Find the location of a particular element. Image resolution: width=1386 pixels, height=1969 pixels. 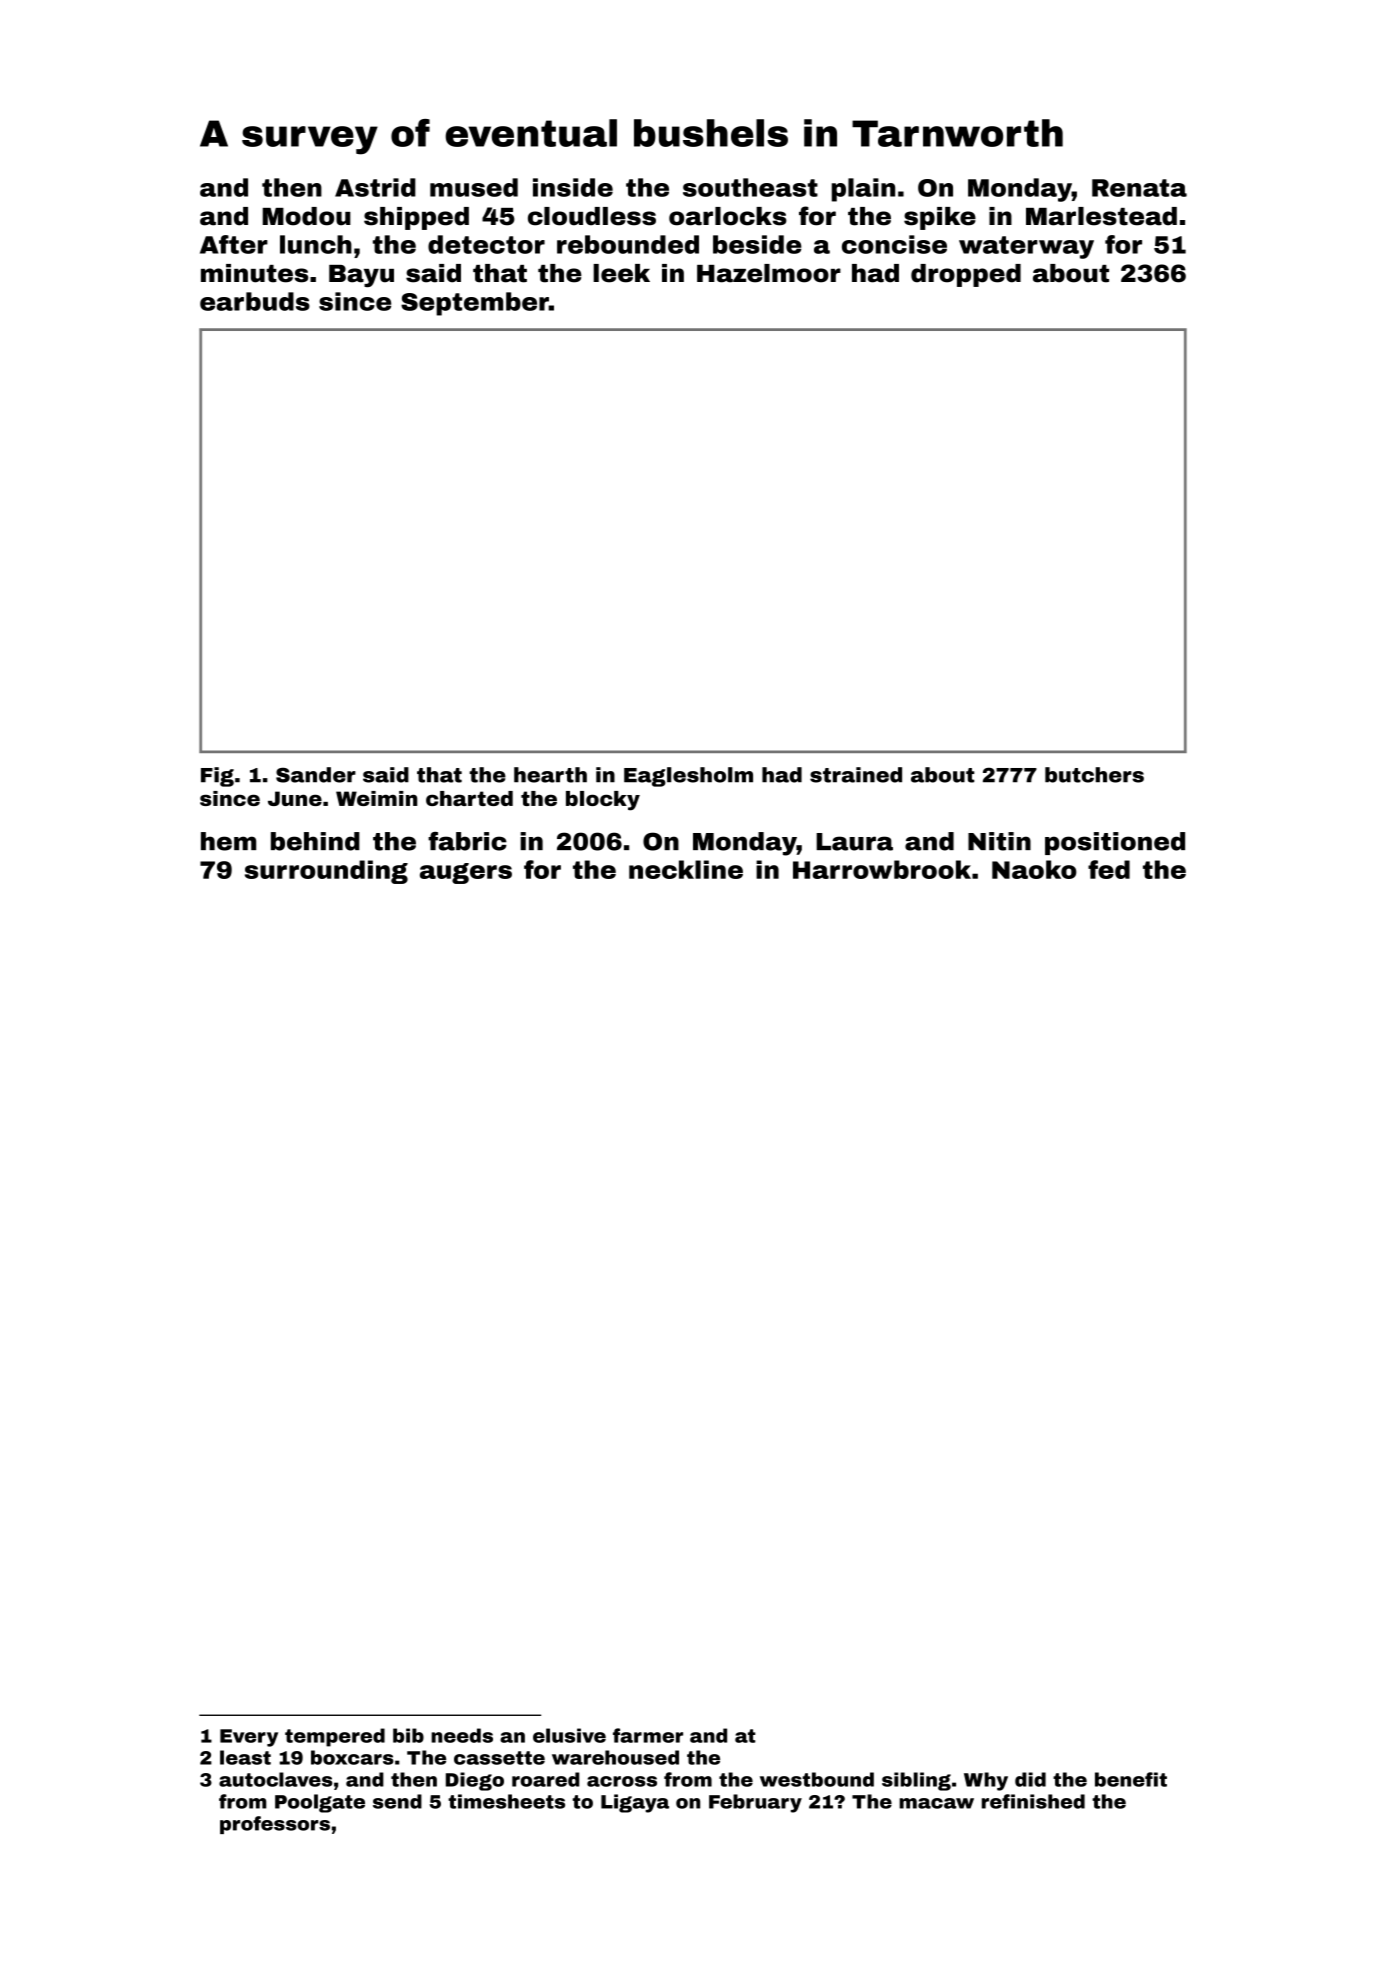

hearth is located at coordinates (550, 775).
